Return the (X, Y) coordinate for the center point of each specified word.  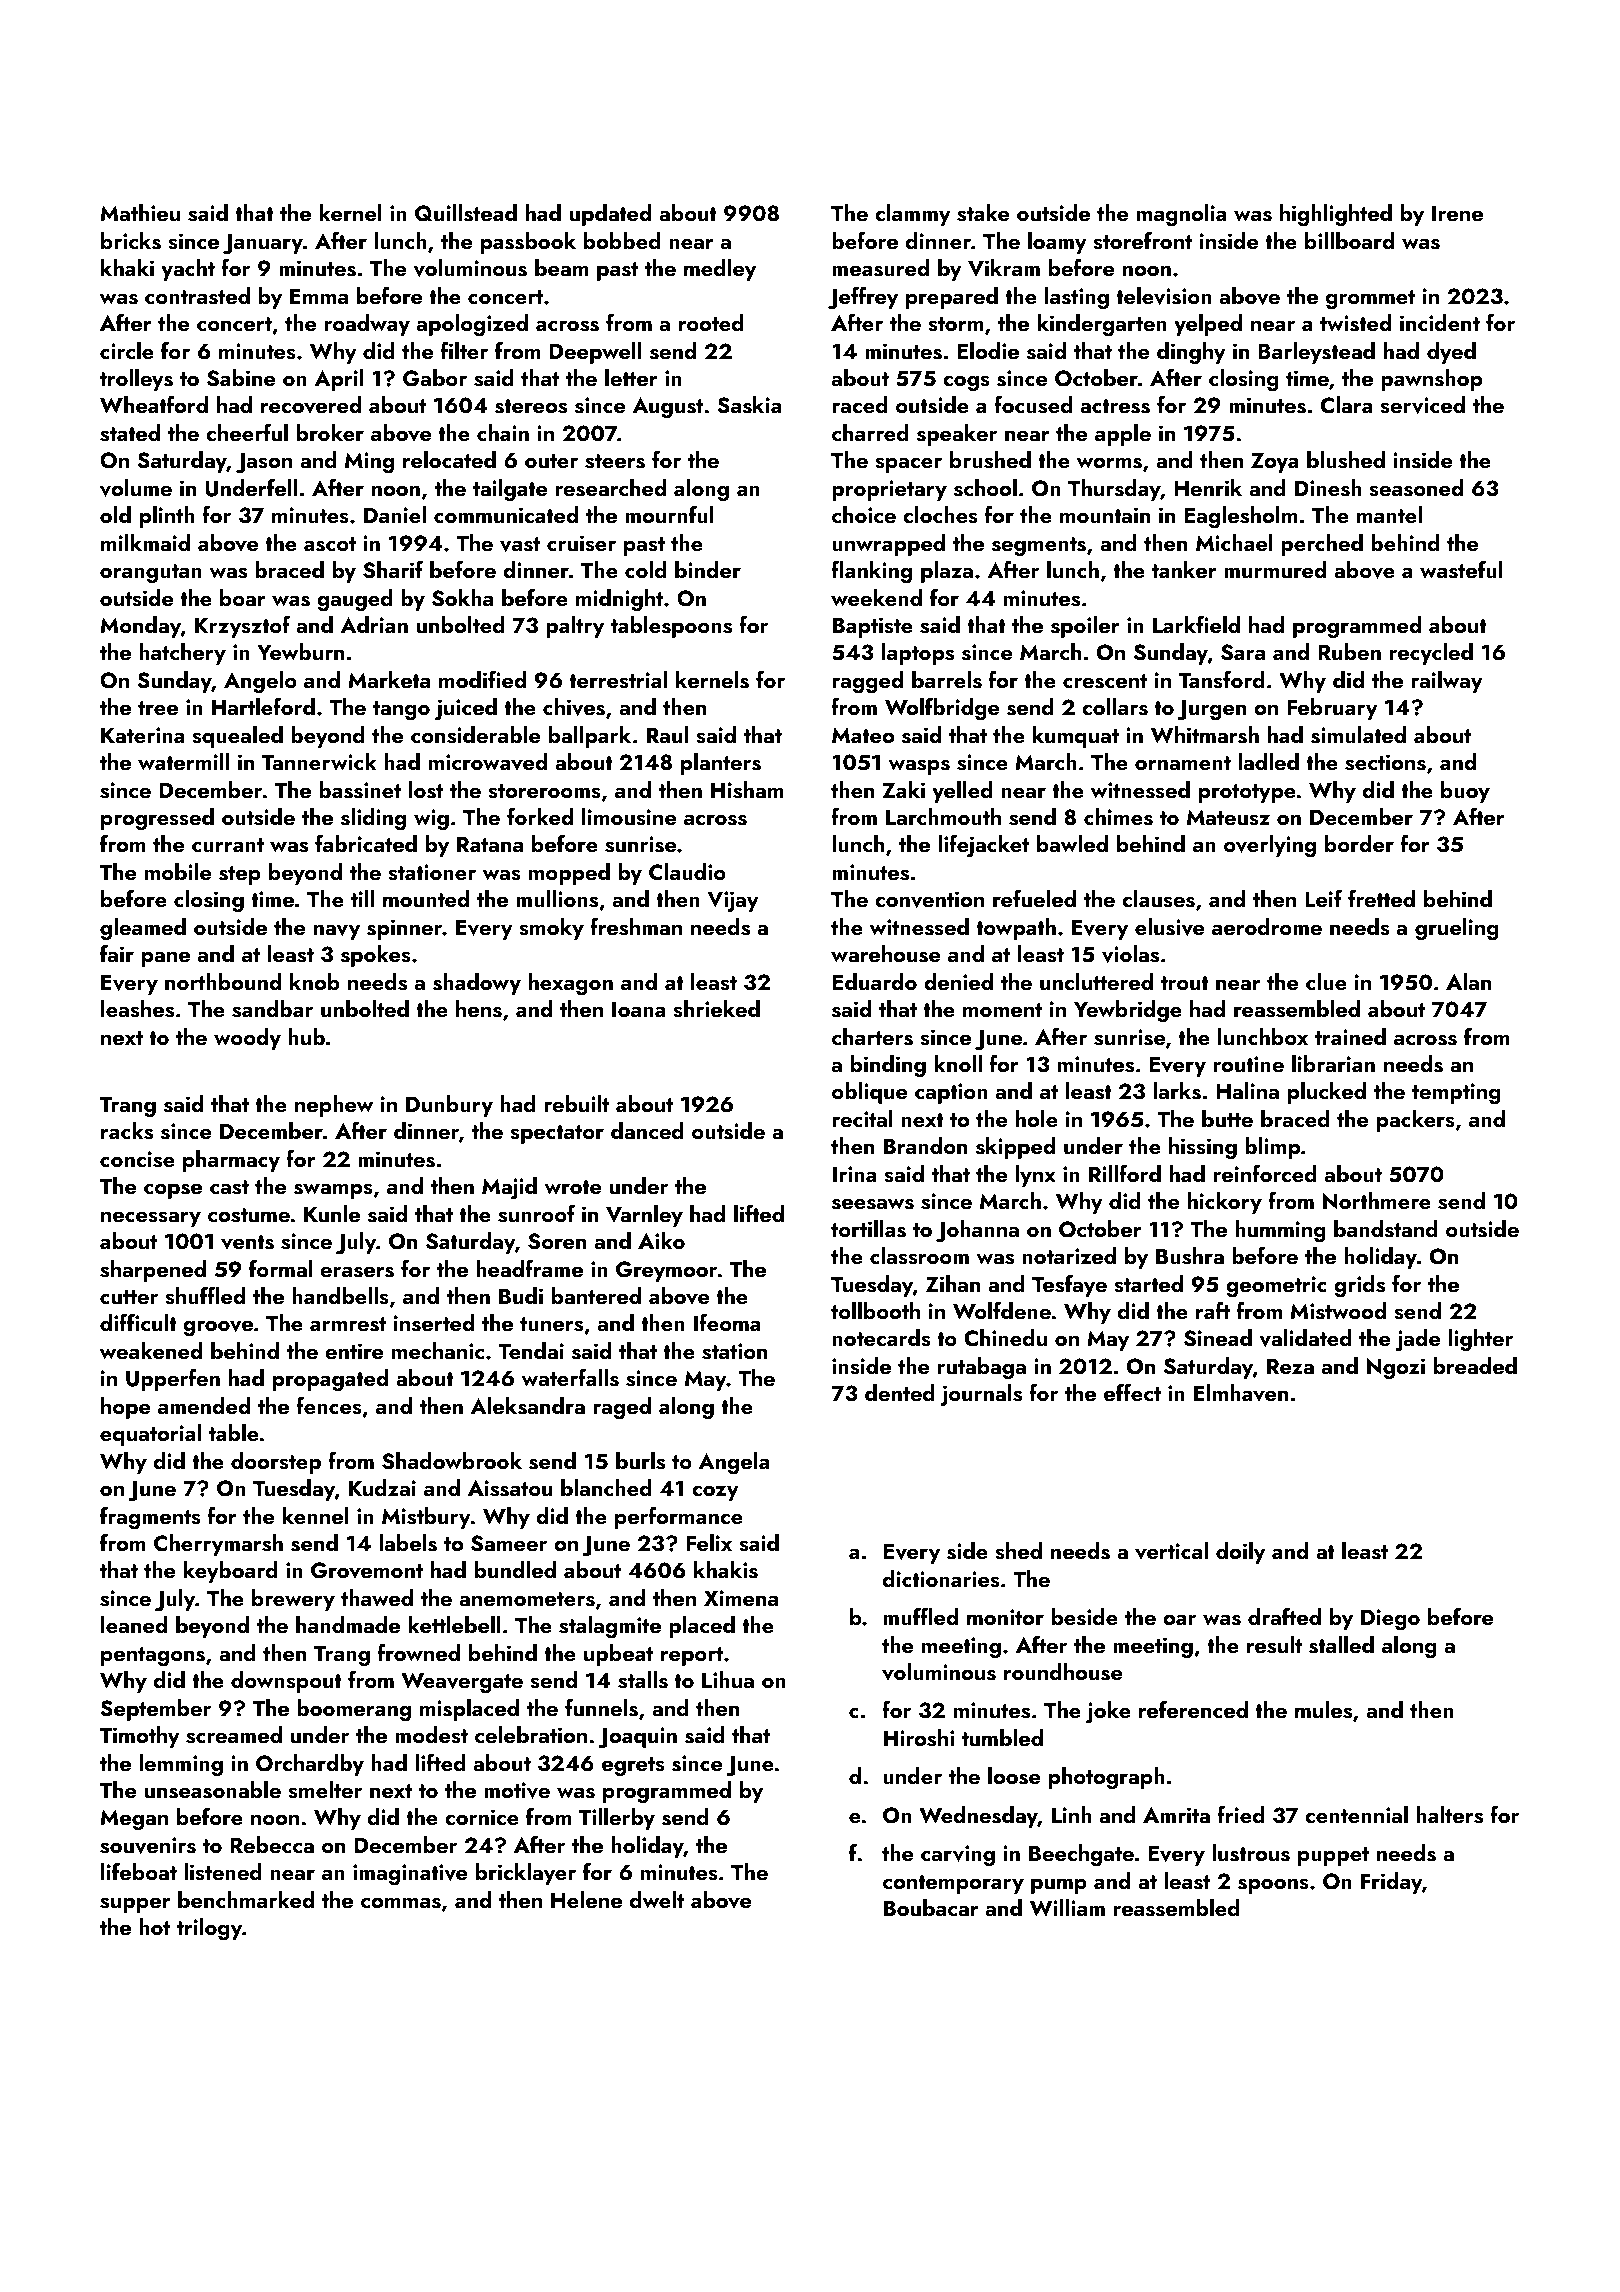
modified (482, 679)
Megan (134, 1819)
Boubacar (931, 1907)
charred (870, 432)
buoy (1465, 792)
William (1067, 1908)
